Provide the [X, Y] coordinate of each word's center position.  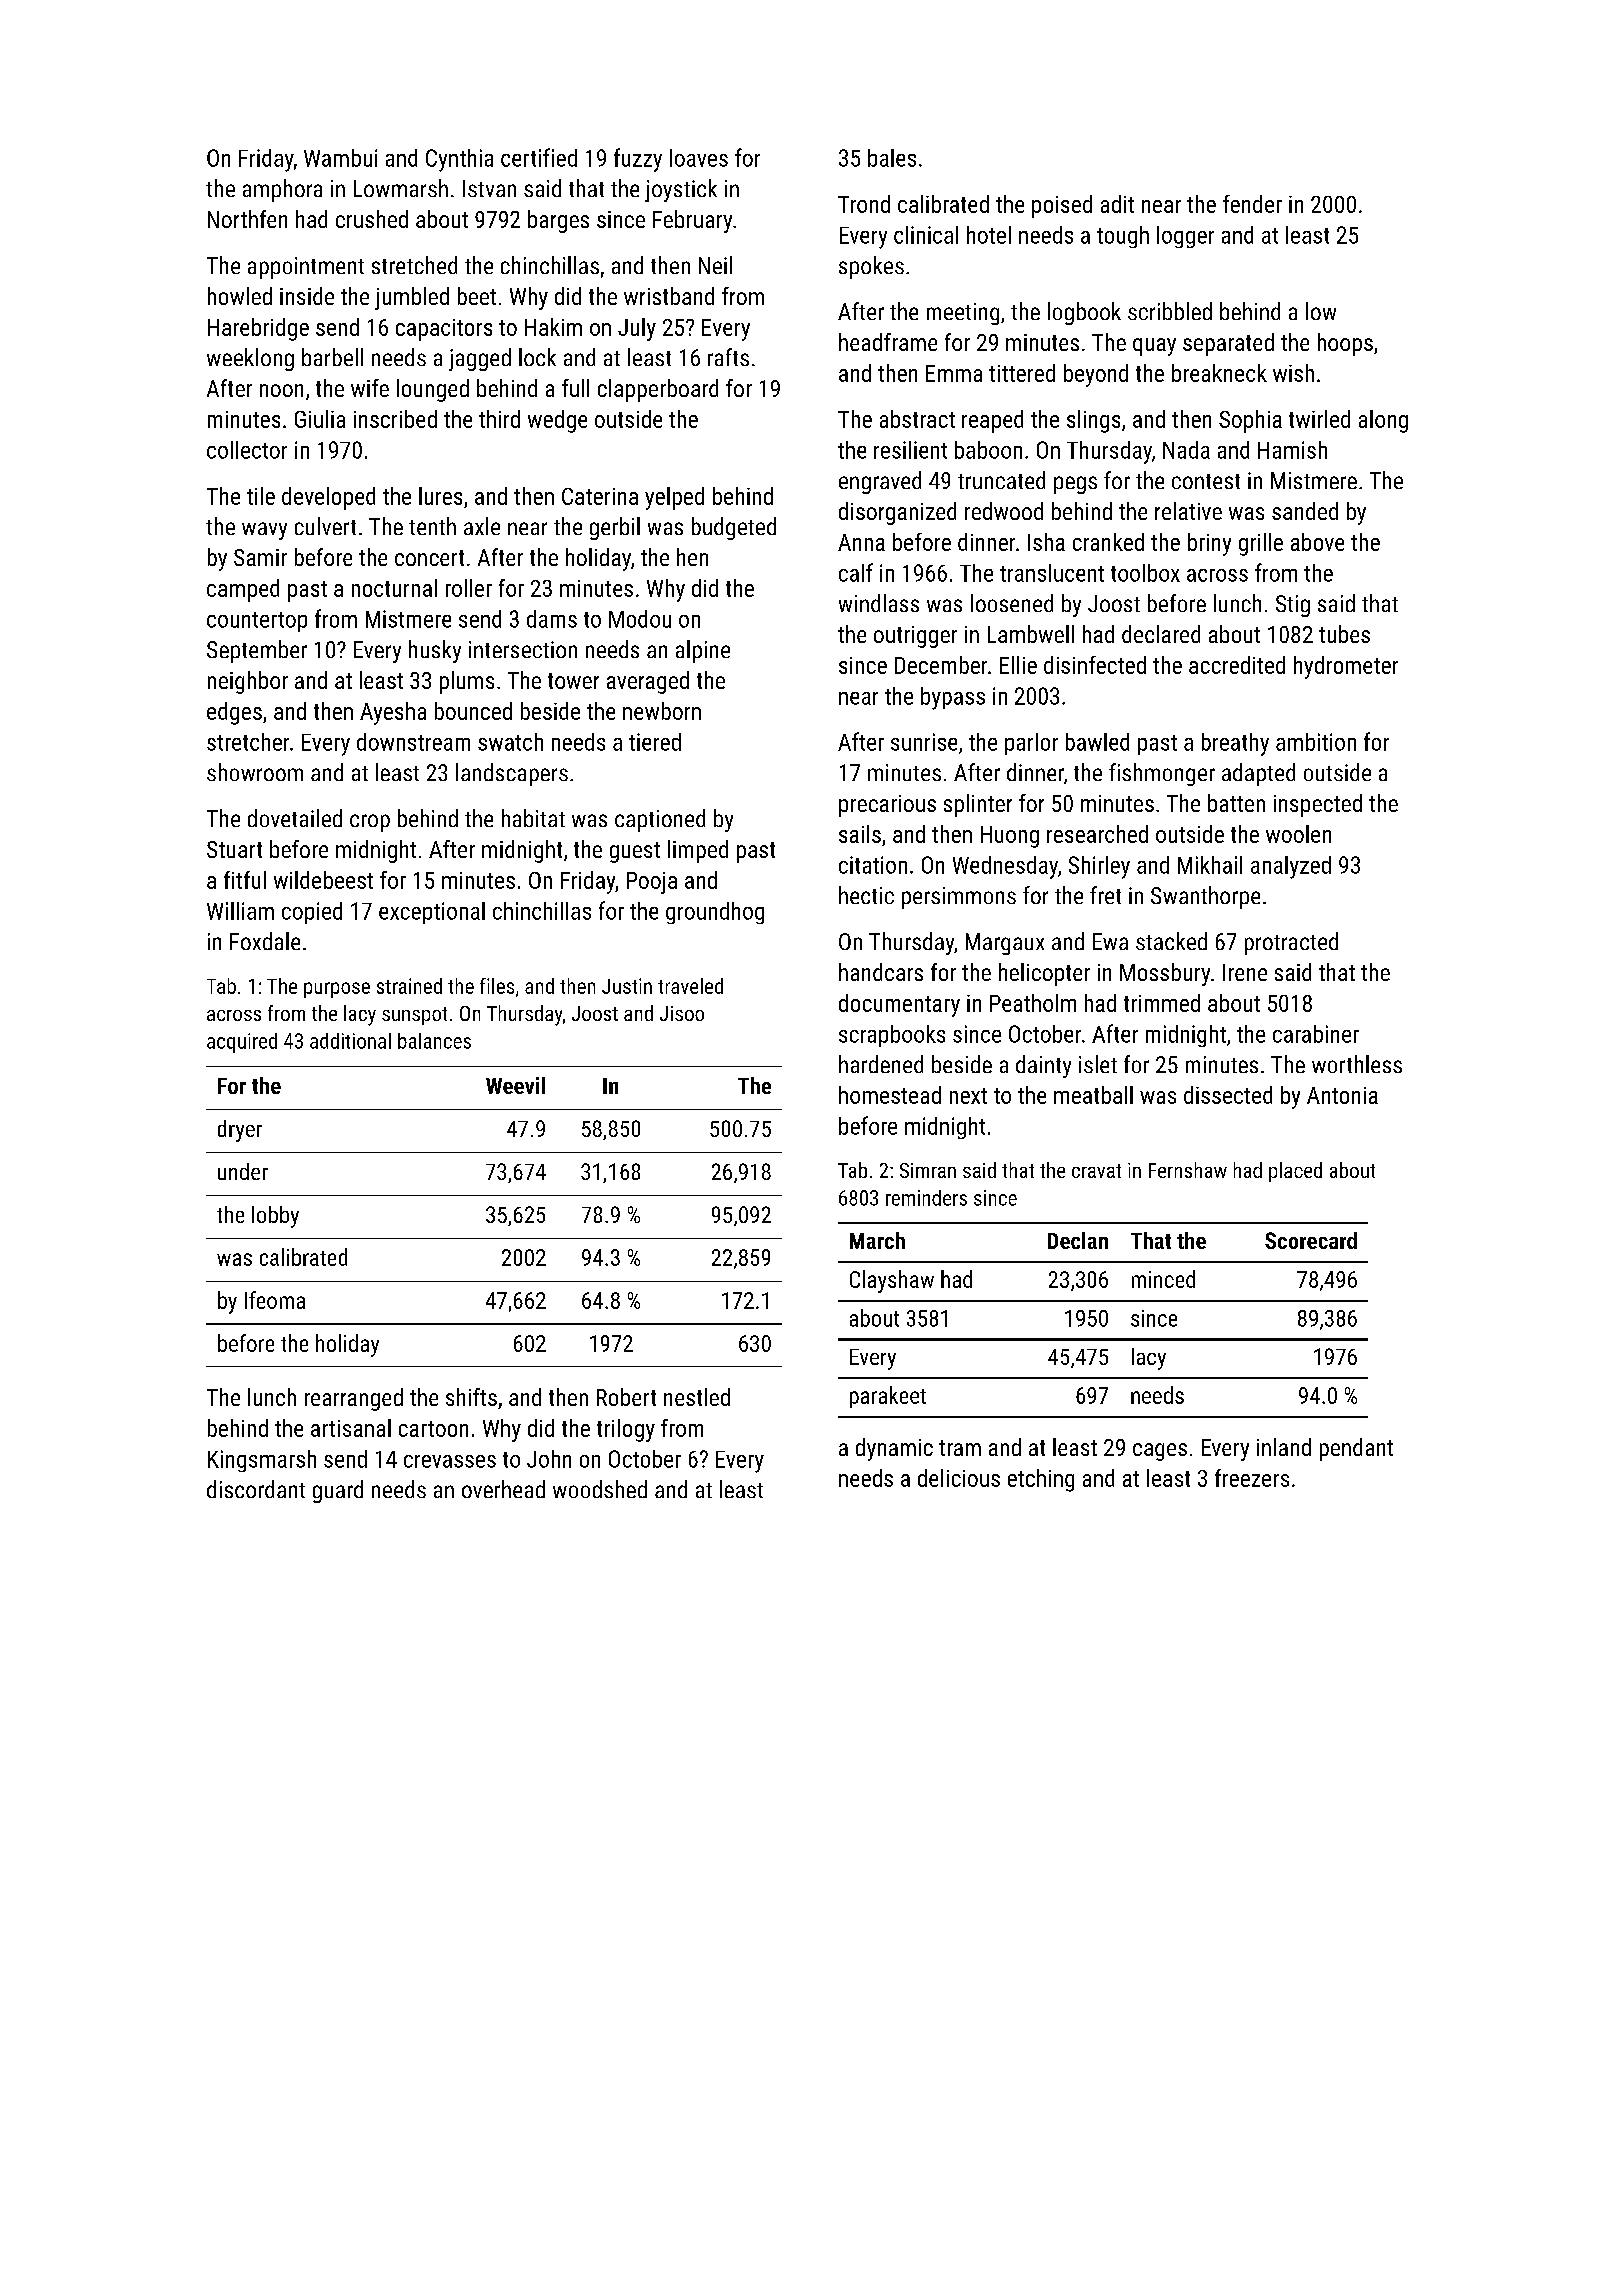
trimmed [1162, 1003]
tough [1123, 237]
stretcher [248, 742]
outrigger [915, 637]
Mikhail [1210, 865]
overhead [503, 1489]
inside [307, 296]
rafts [728, 357]
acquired [242, 1043]
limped [698, 851]
